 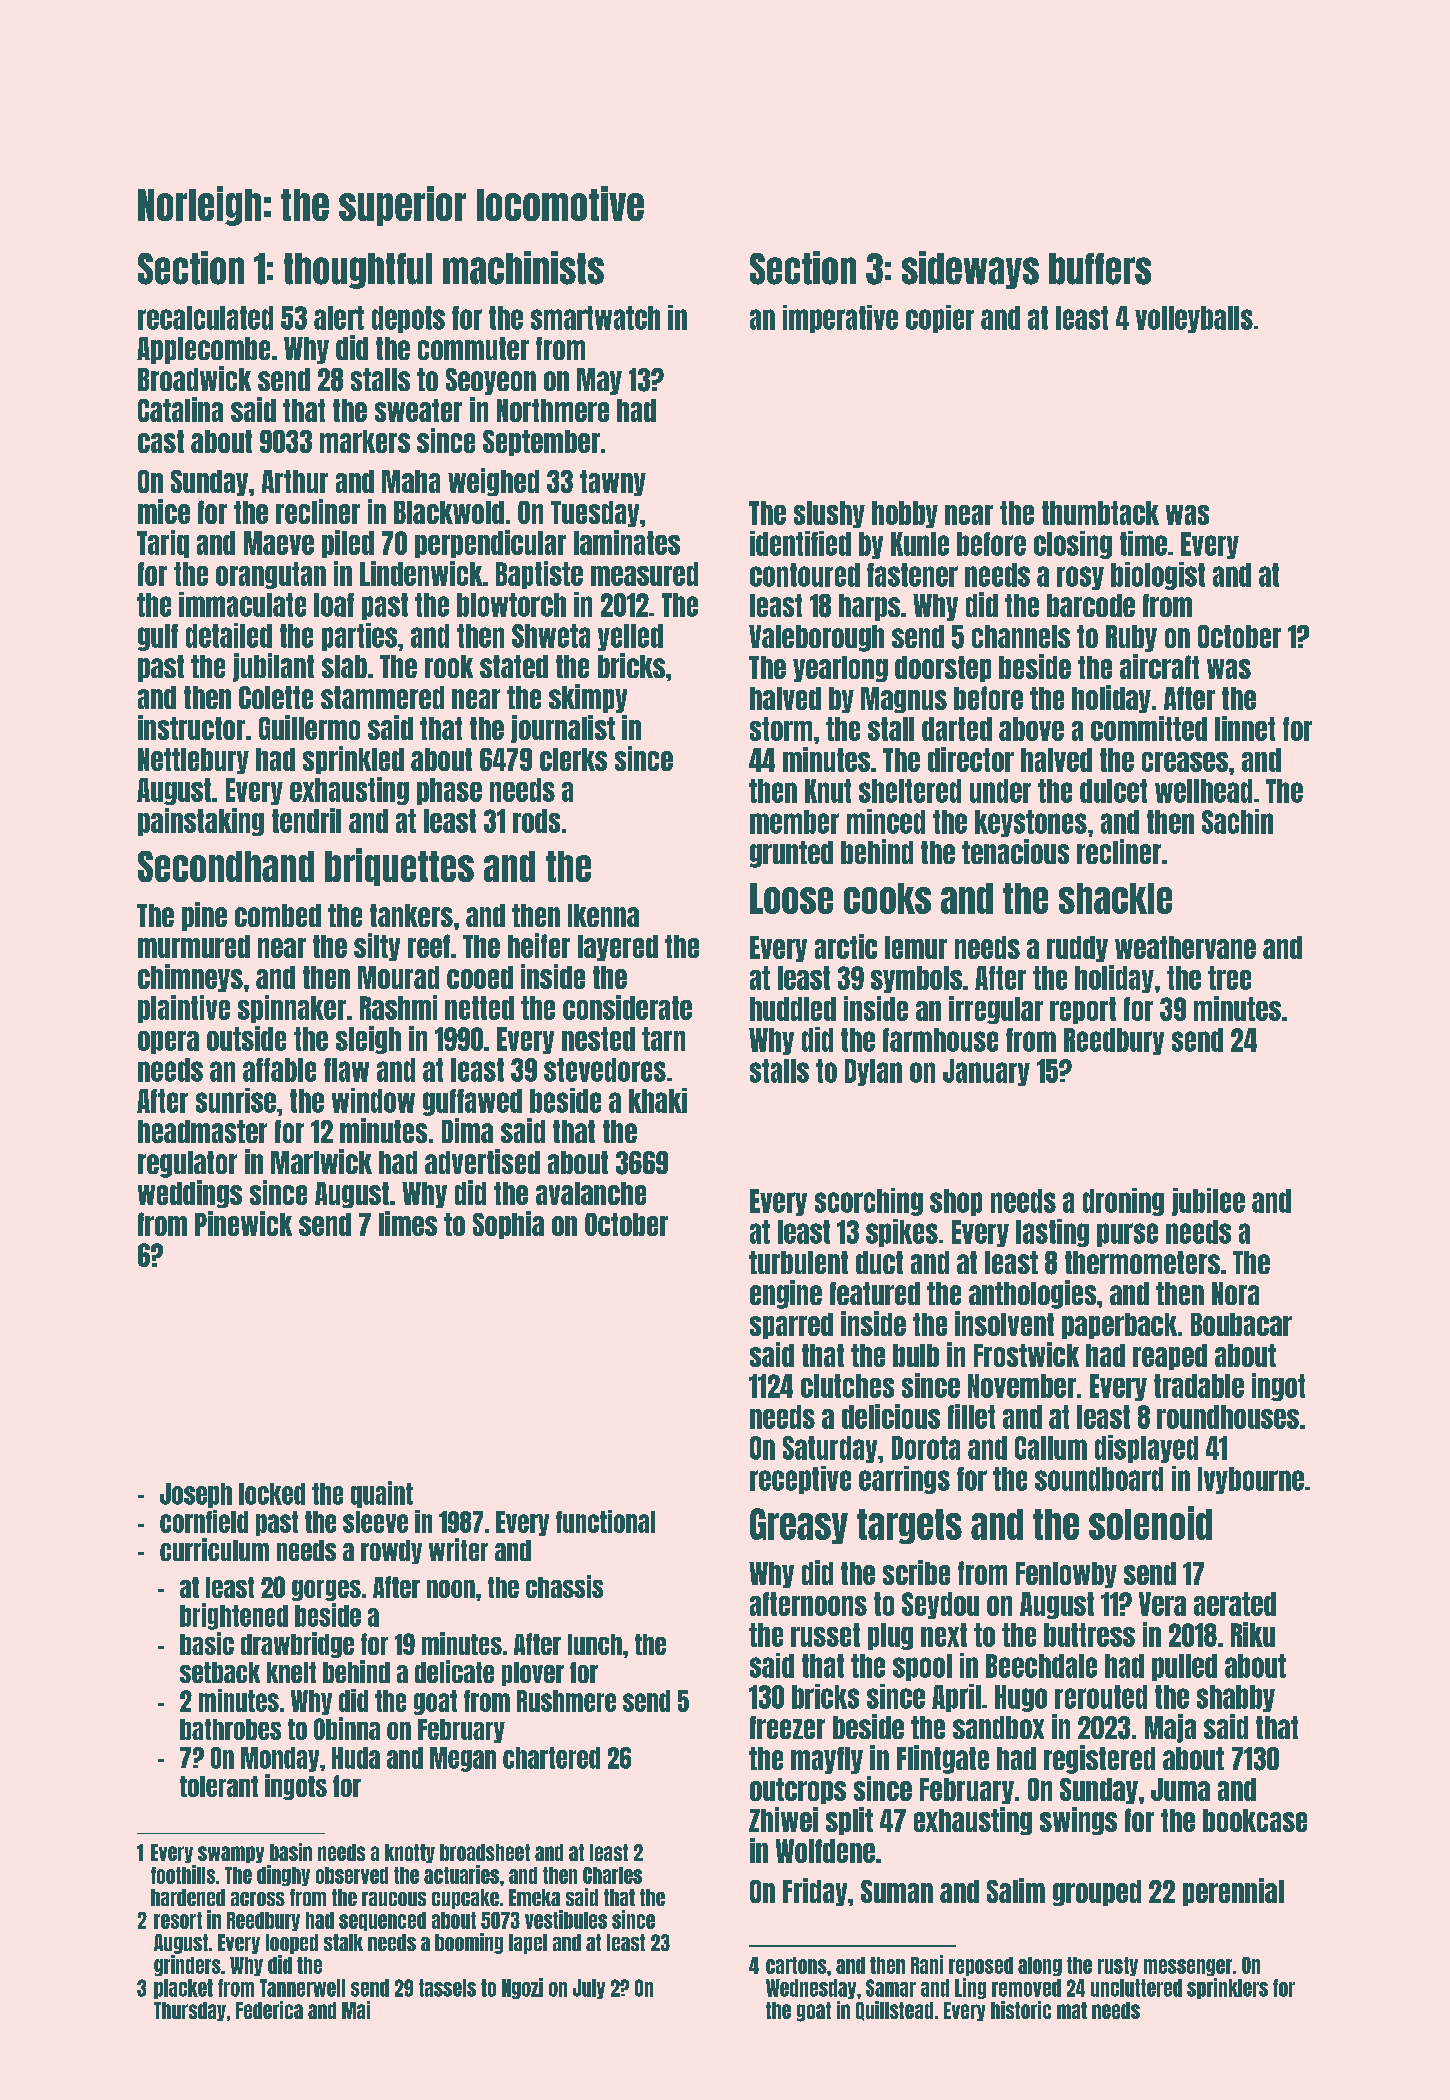 What do you see at coordinates (358, 271) in the screenshot?
I see `thoughtful` at bounding box center [358, 271].
